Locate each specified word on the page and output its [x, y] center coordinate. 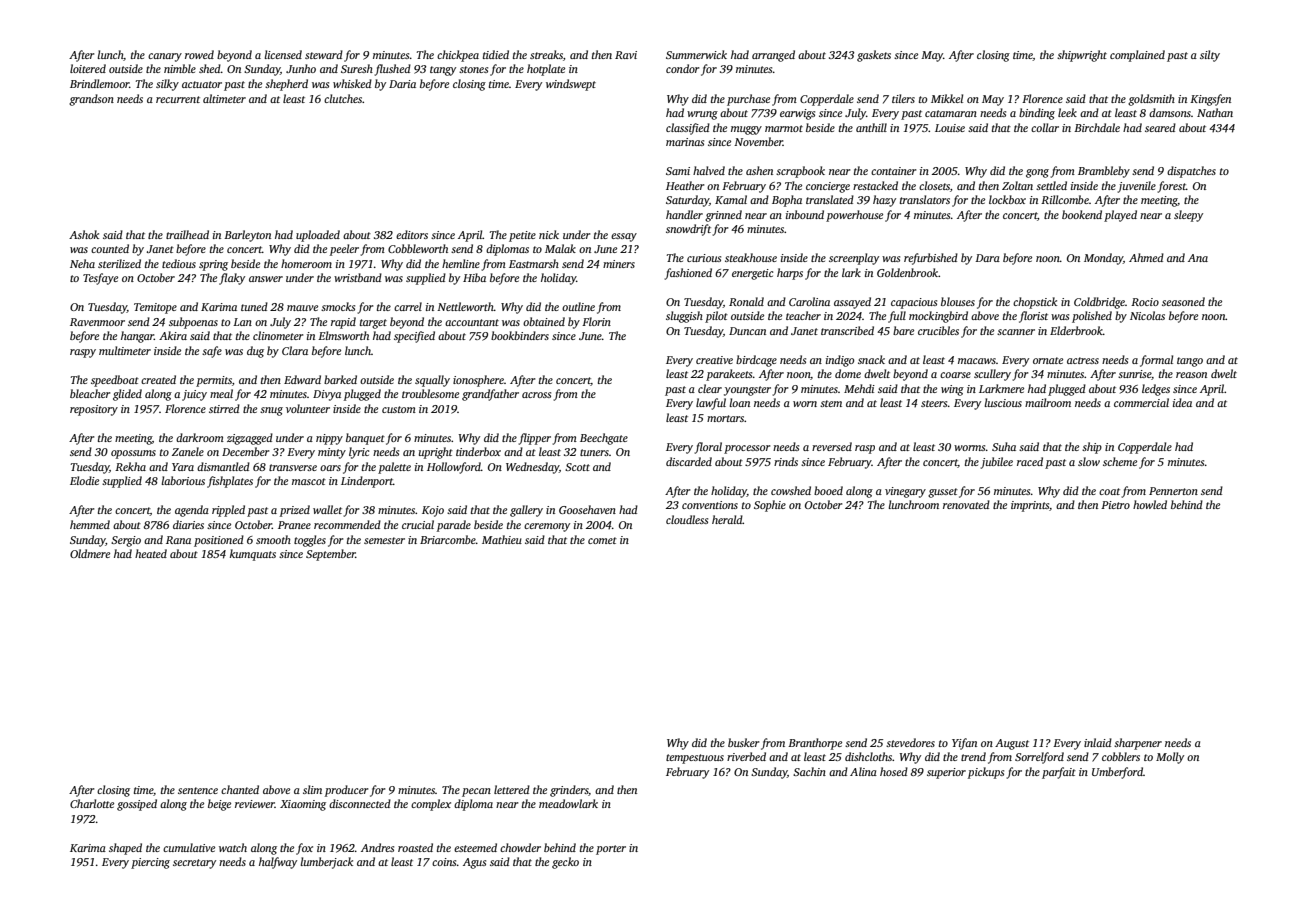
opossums [133, 454]
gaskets [874, 56]
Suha [1004, 446]
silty [1210, 56]
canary [165, 57]
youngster [747, 391]
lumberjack [326, 863]
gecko [565, 863]
